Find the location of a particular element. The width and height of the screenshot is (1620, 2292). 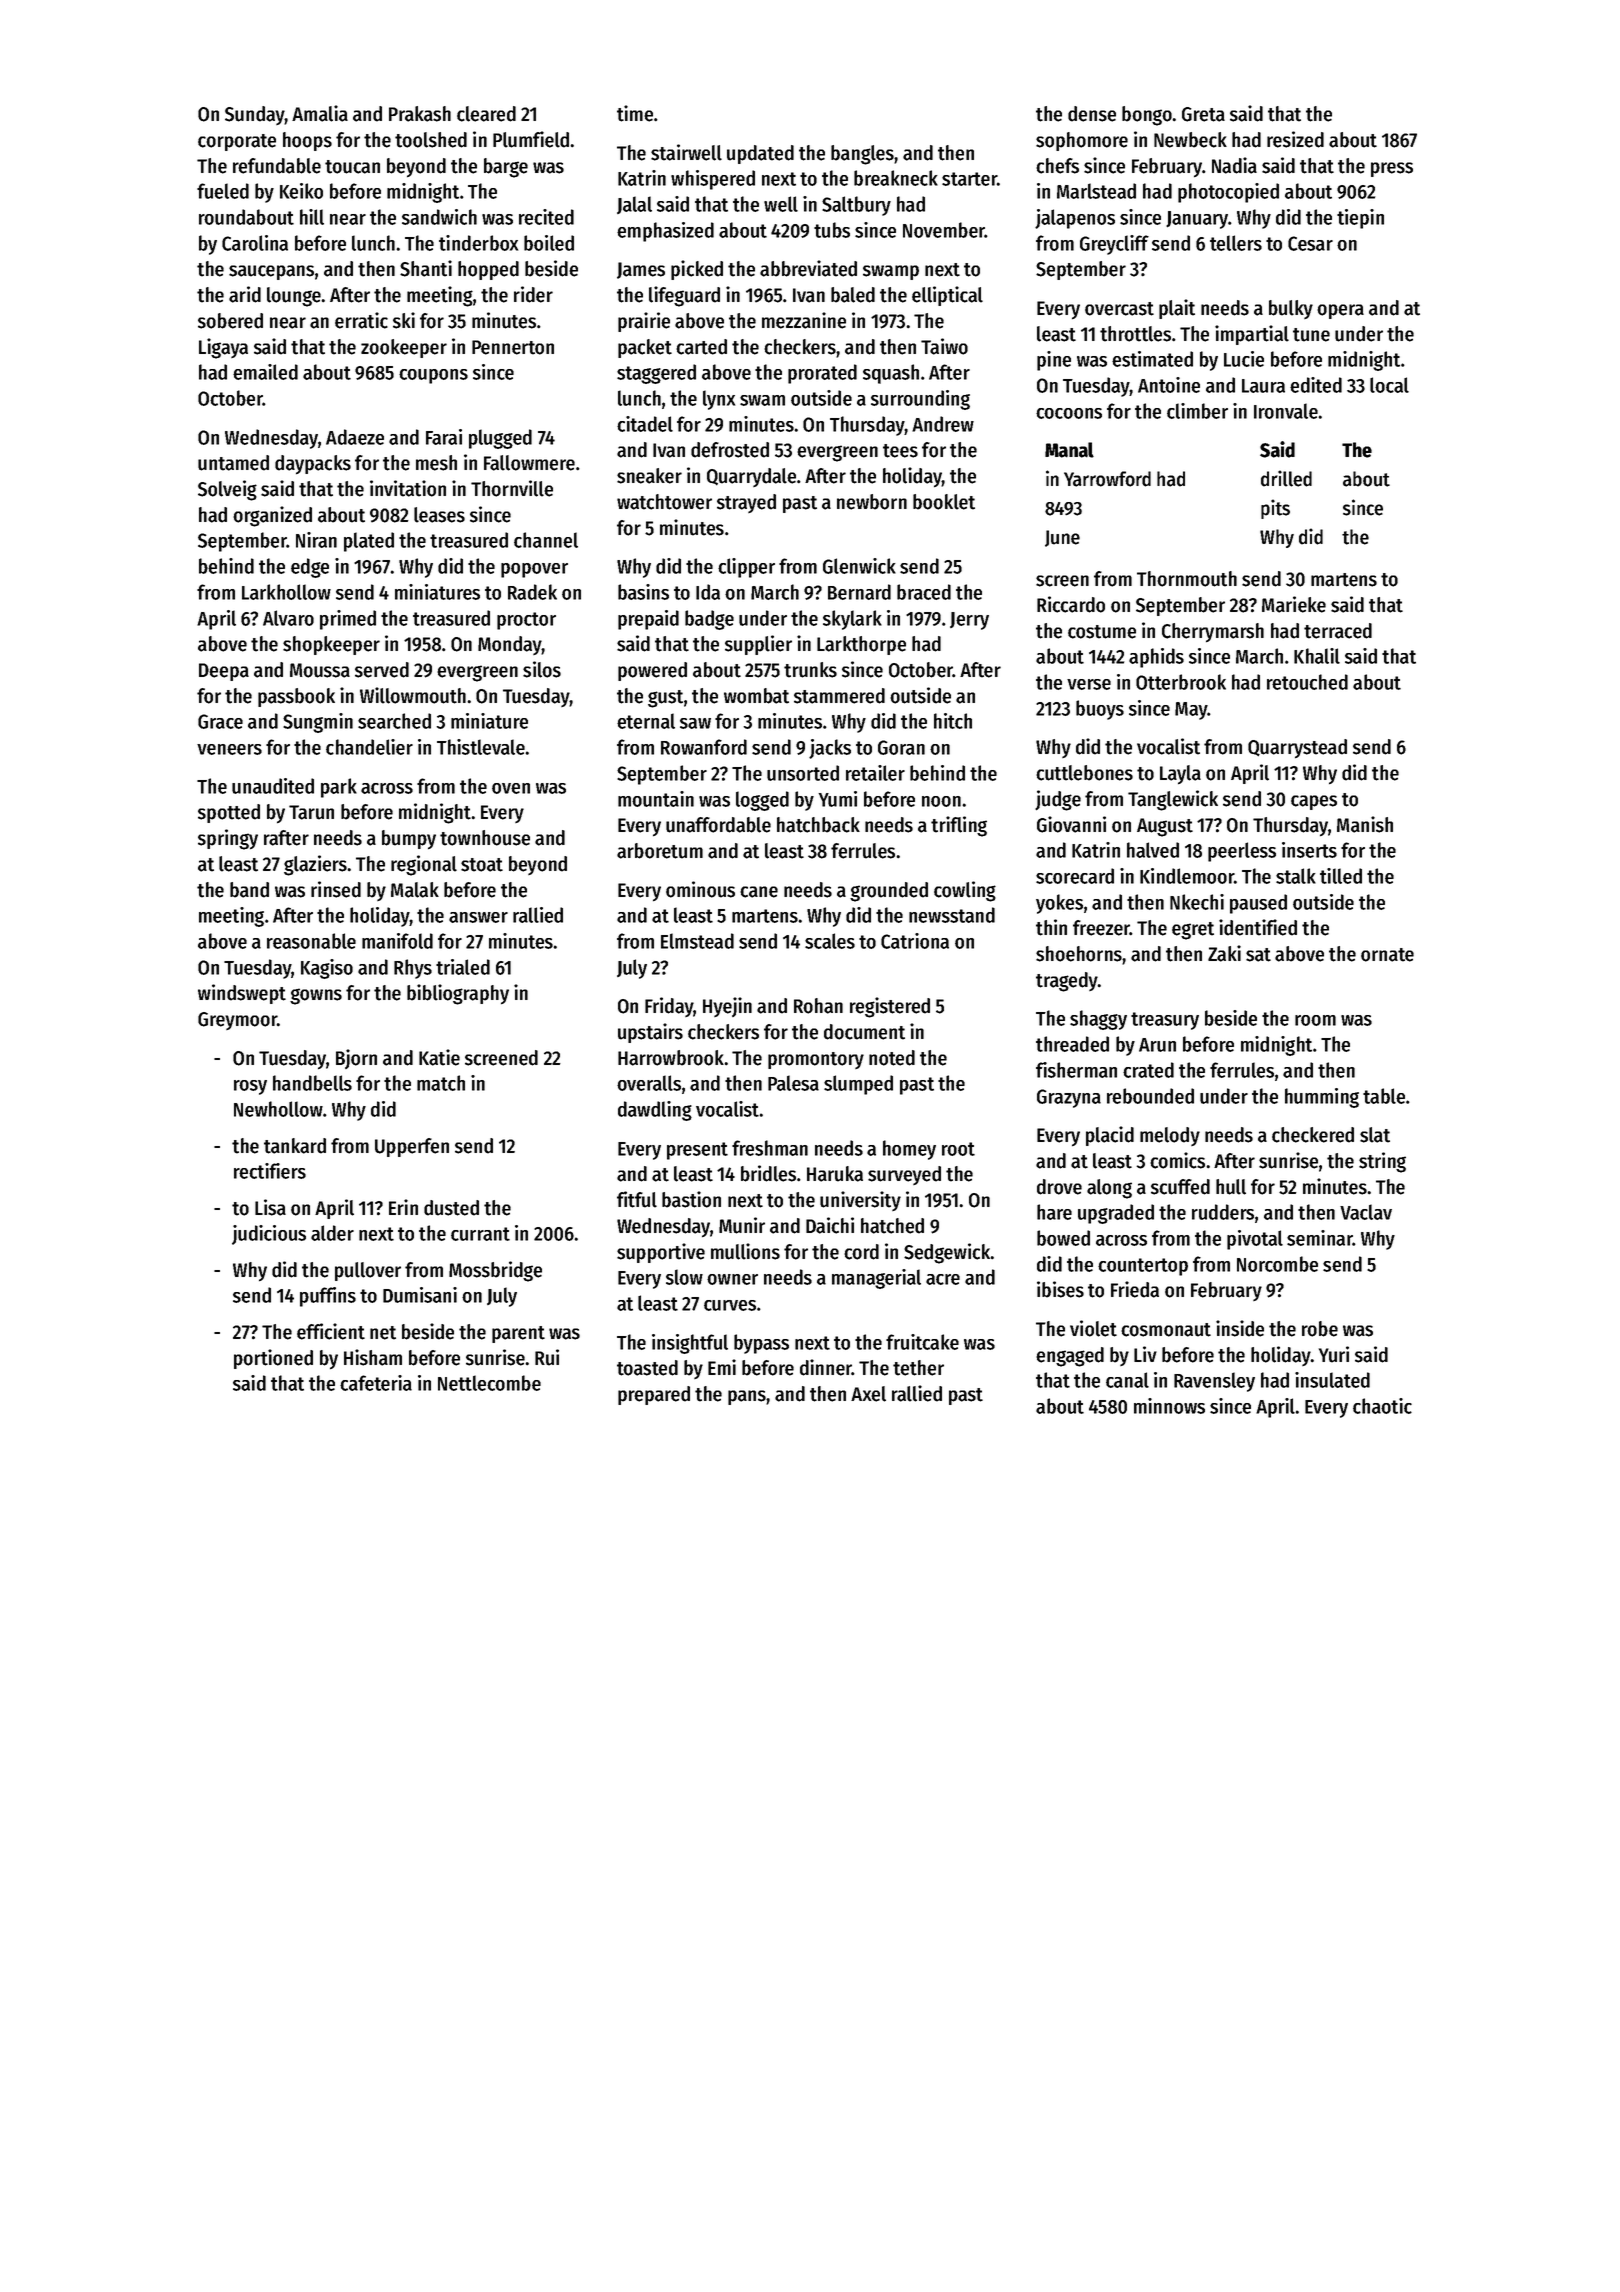

retouched is located at coordinates (1307, 682).
